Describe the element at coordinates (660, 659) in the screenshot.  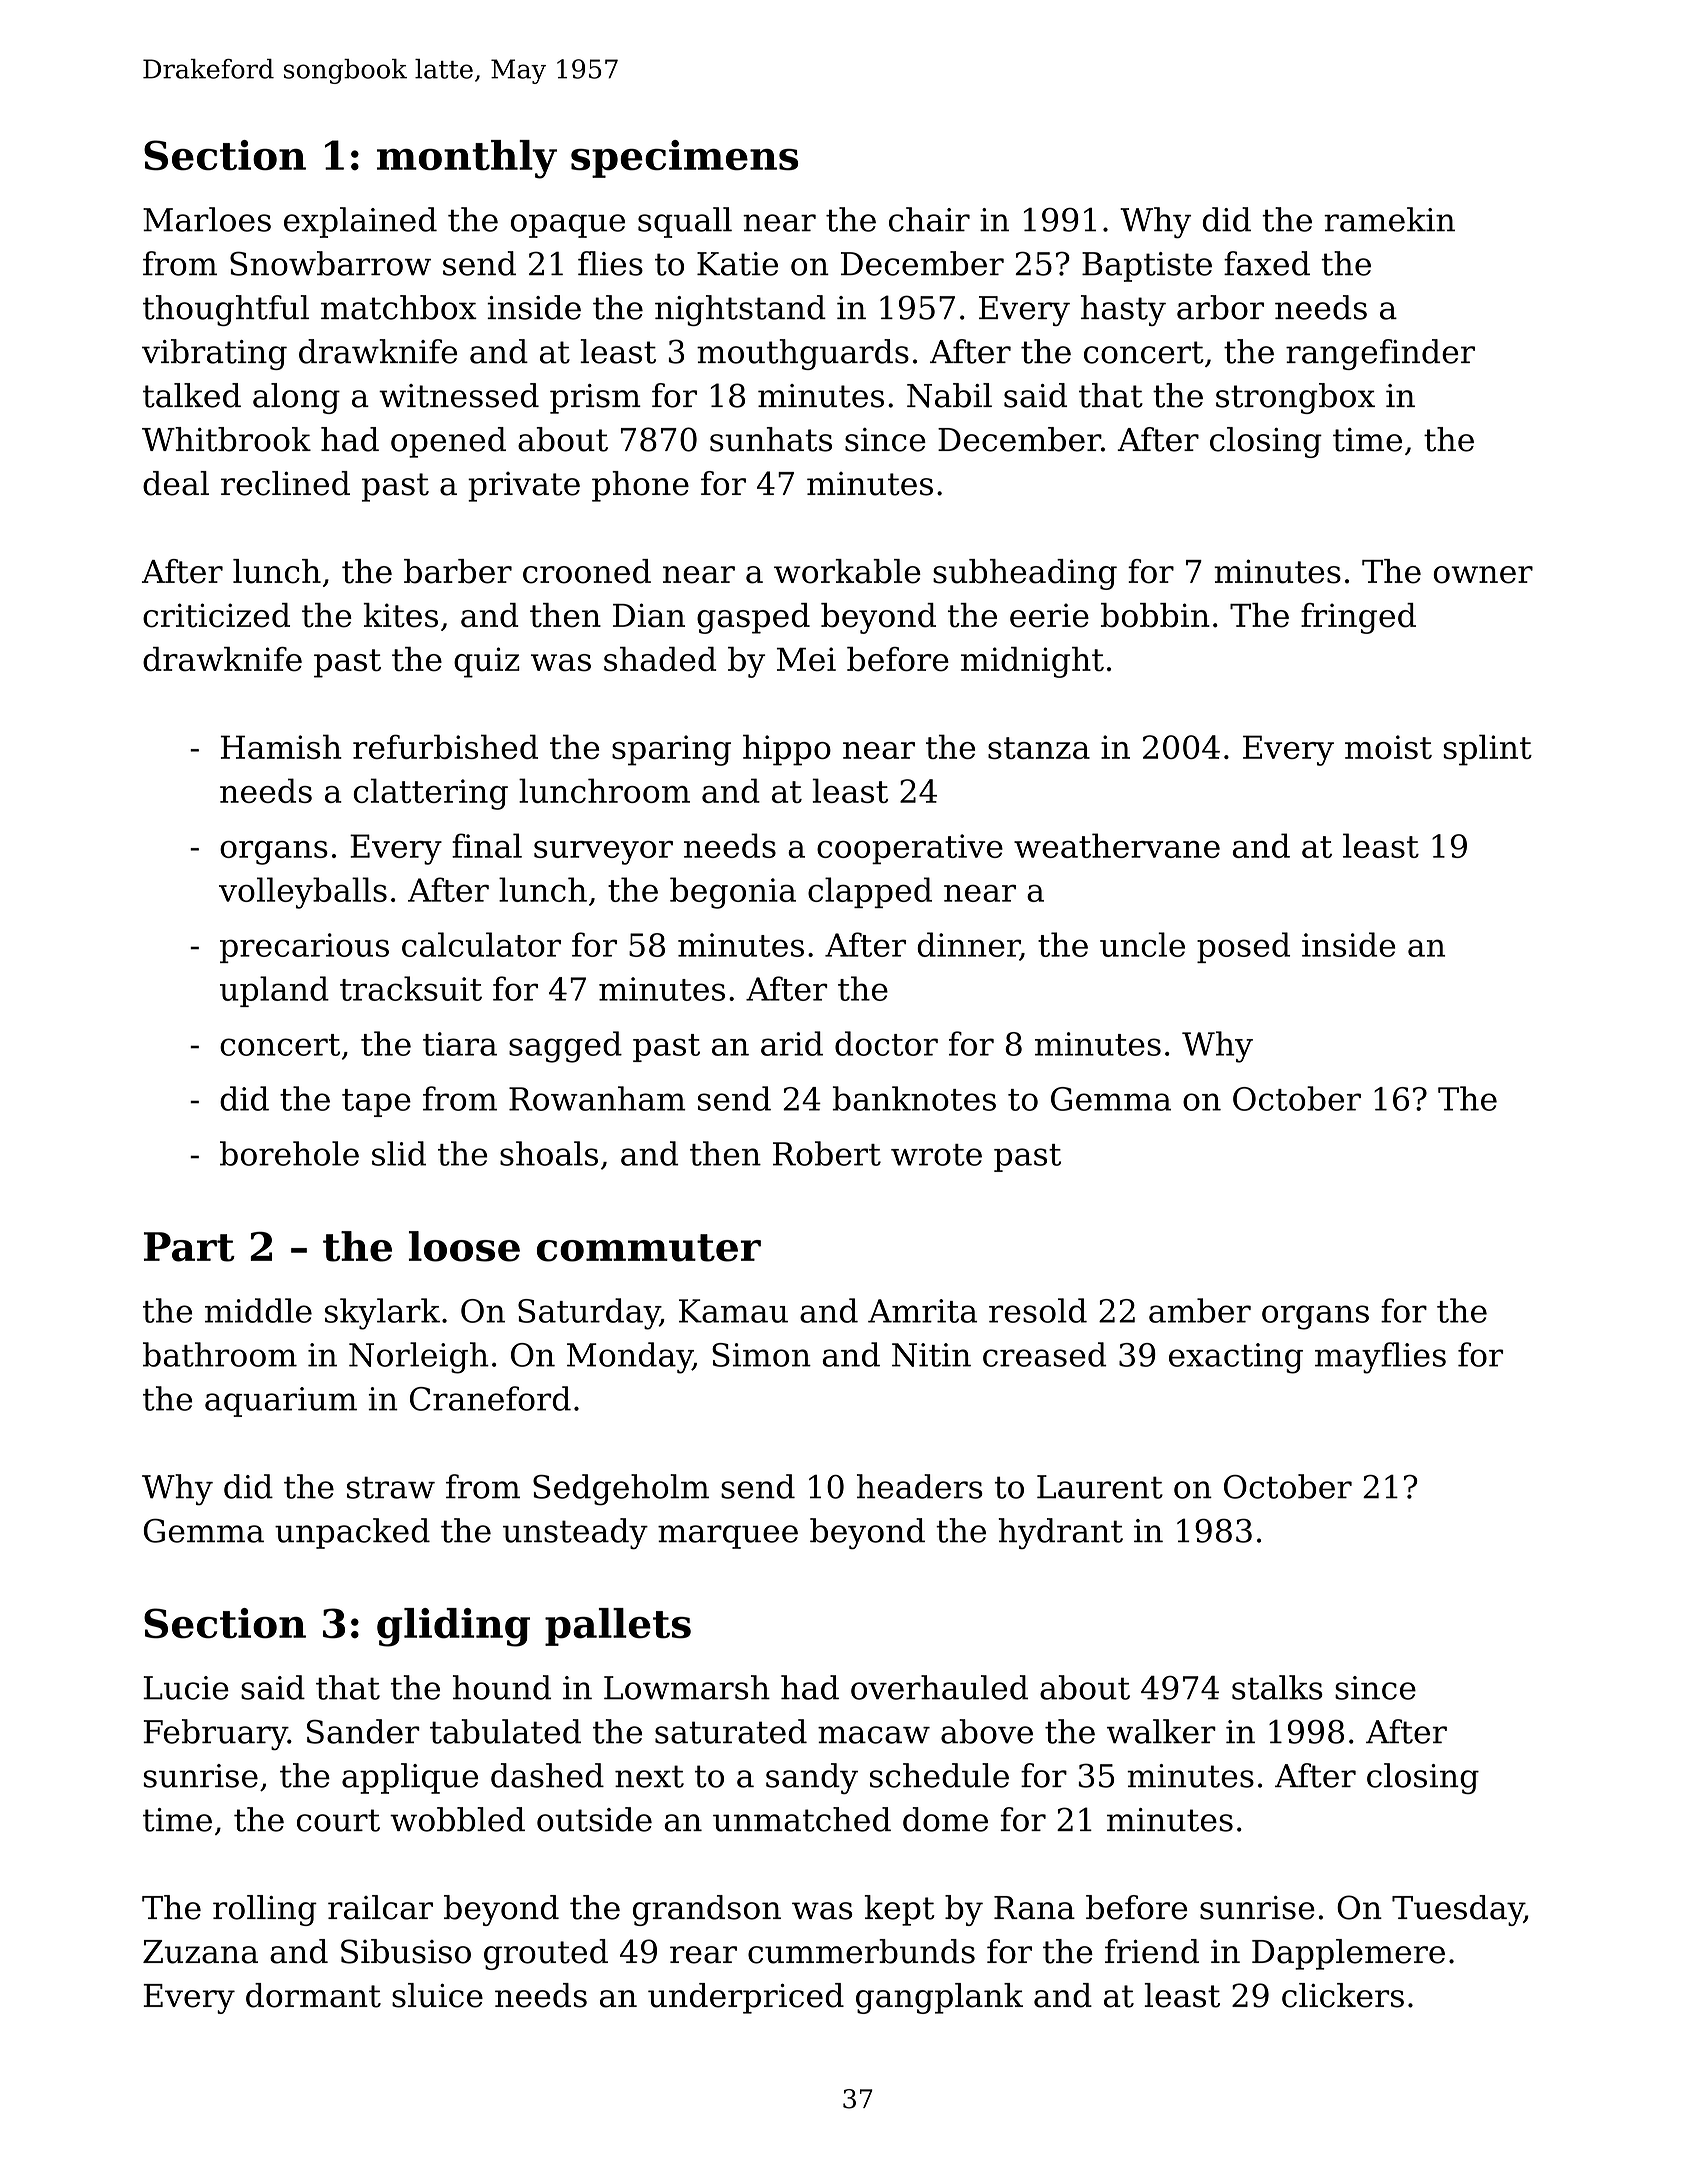
I see `shaded` at that location.
